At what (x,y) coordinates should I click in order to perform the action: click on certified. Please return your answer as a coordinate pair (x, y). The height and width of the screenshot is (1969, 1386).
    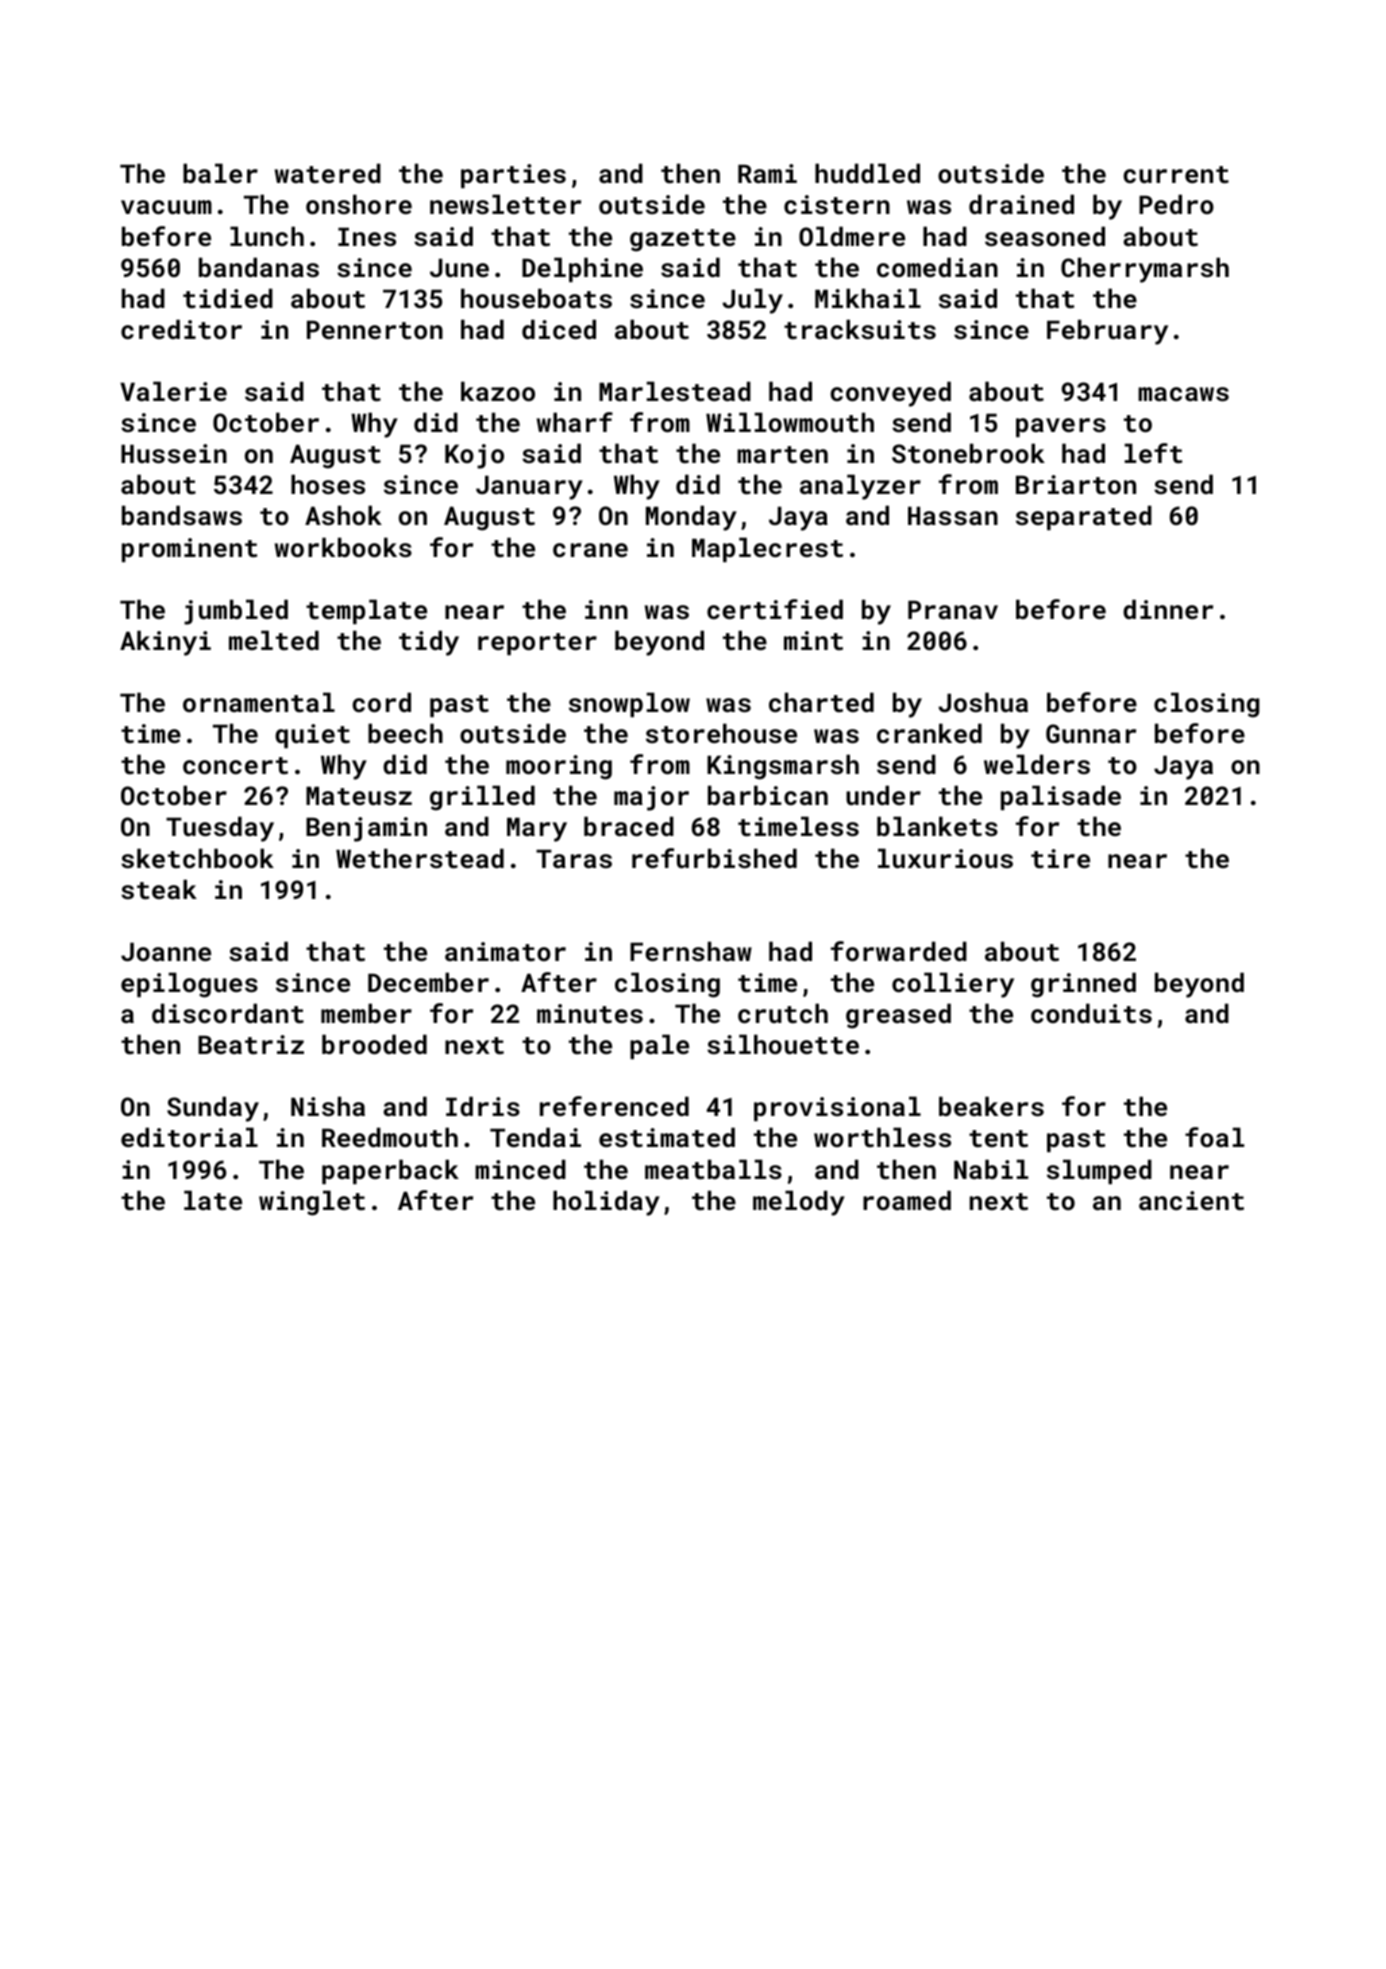
    Looking at the image, I should click on (775, 609).
